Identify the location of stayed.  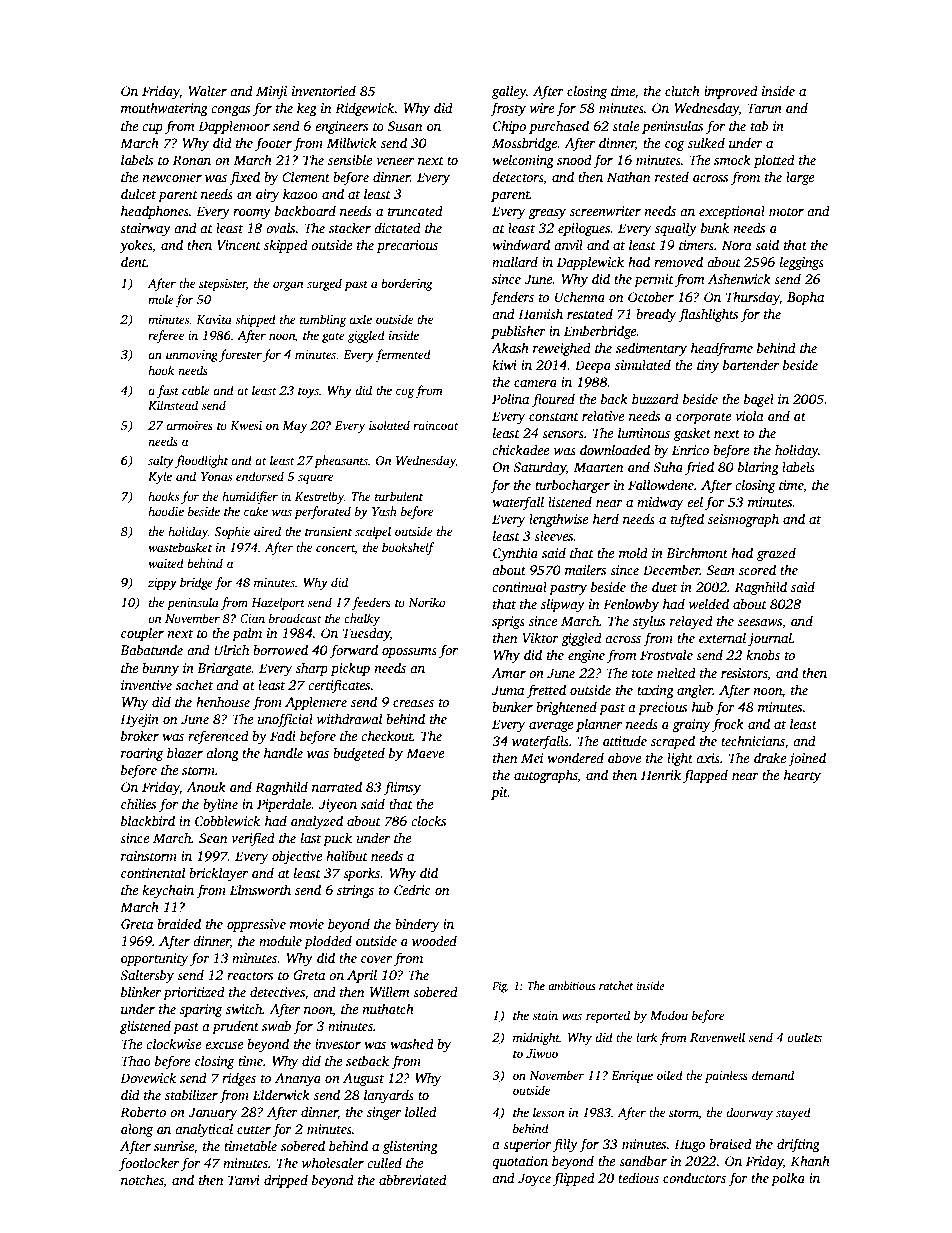
(793, 1113).
